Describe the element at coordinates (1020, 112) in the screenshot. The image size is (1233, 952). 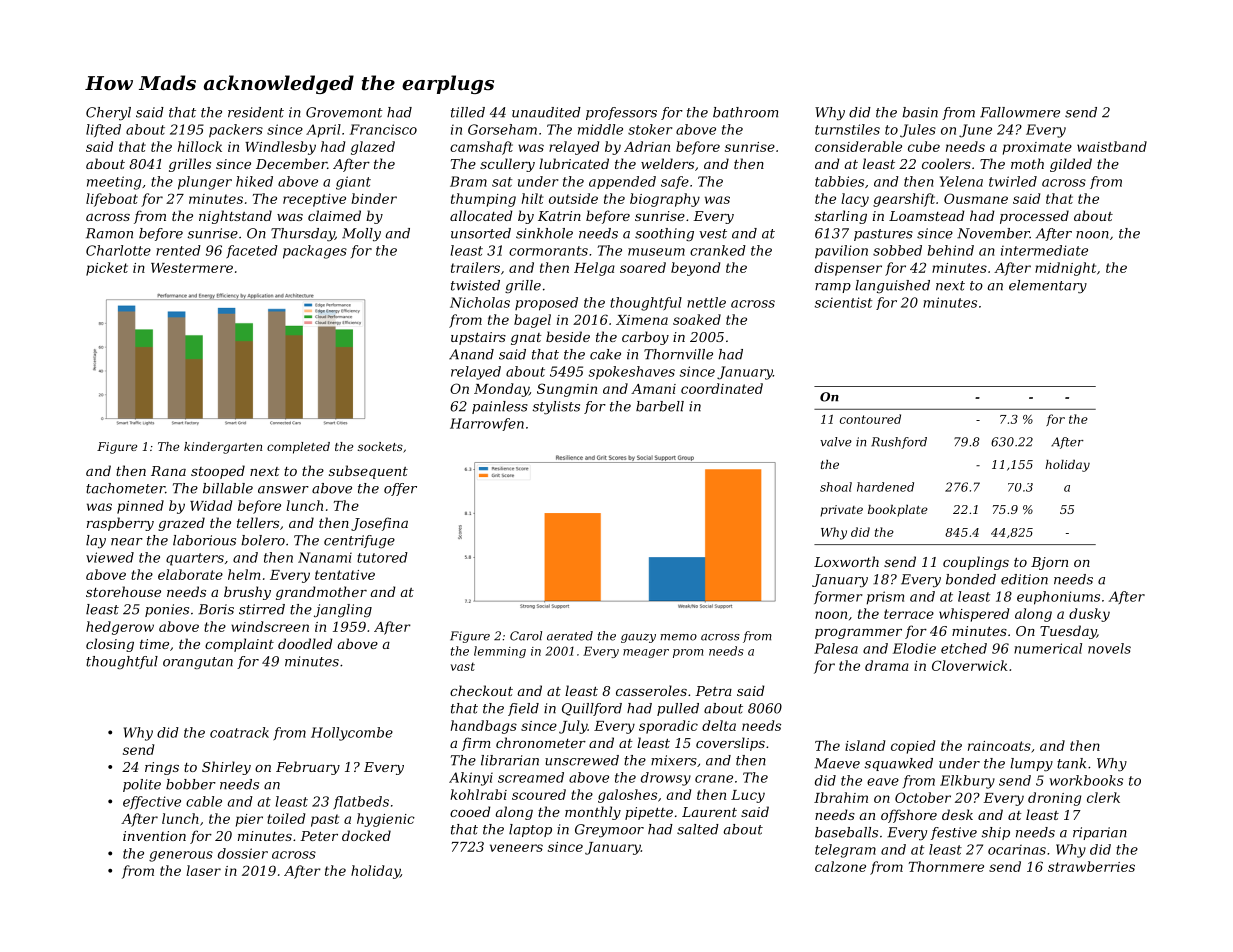
I see `Fallowmere` at that location.
